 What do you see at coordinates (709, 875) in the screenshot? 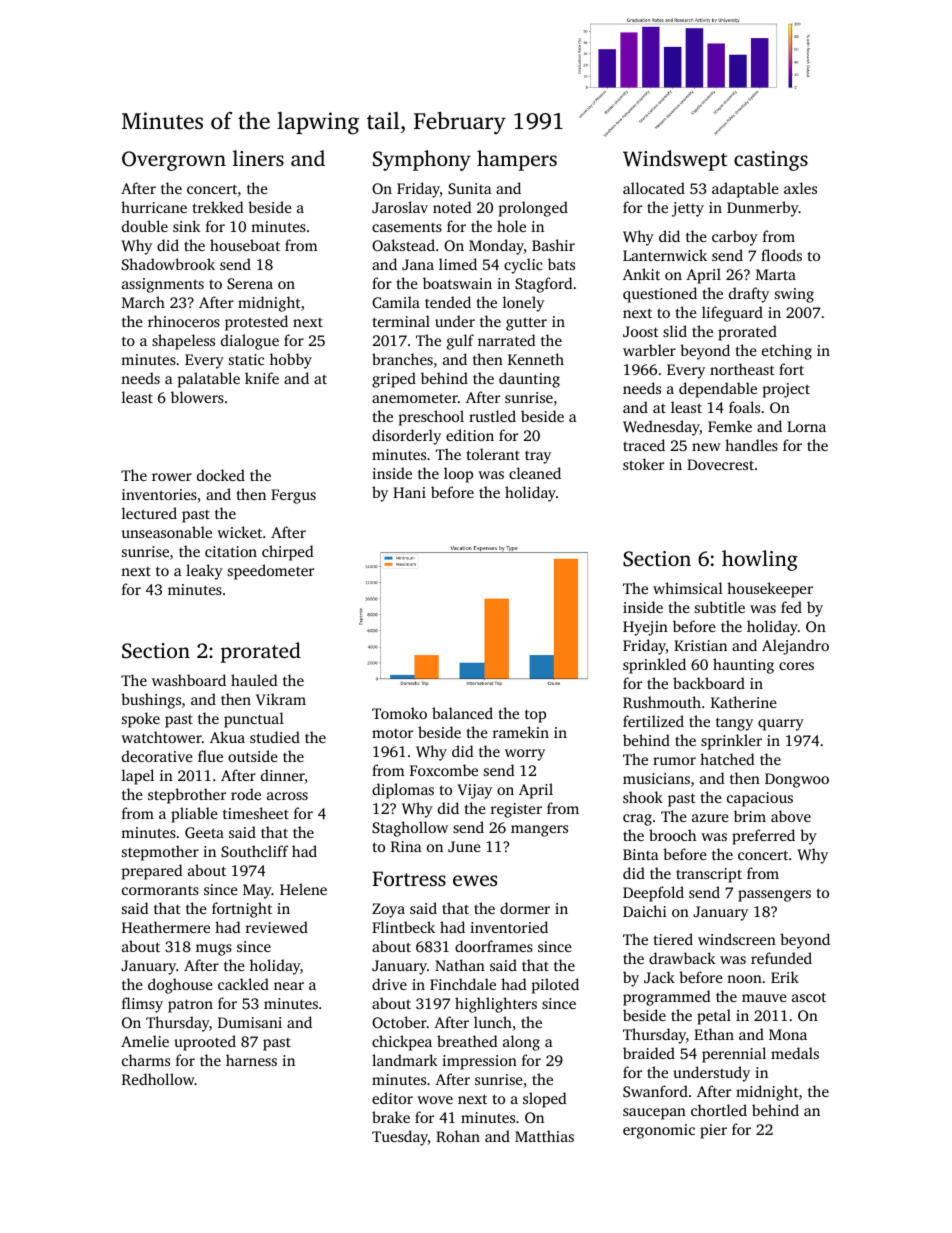
I see `transcript` at bounding box center [709, 875].
